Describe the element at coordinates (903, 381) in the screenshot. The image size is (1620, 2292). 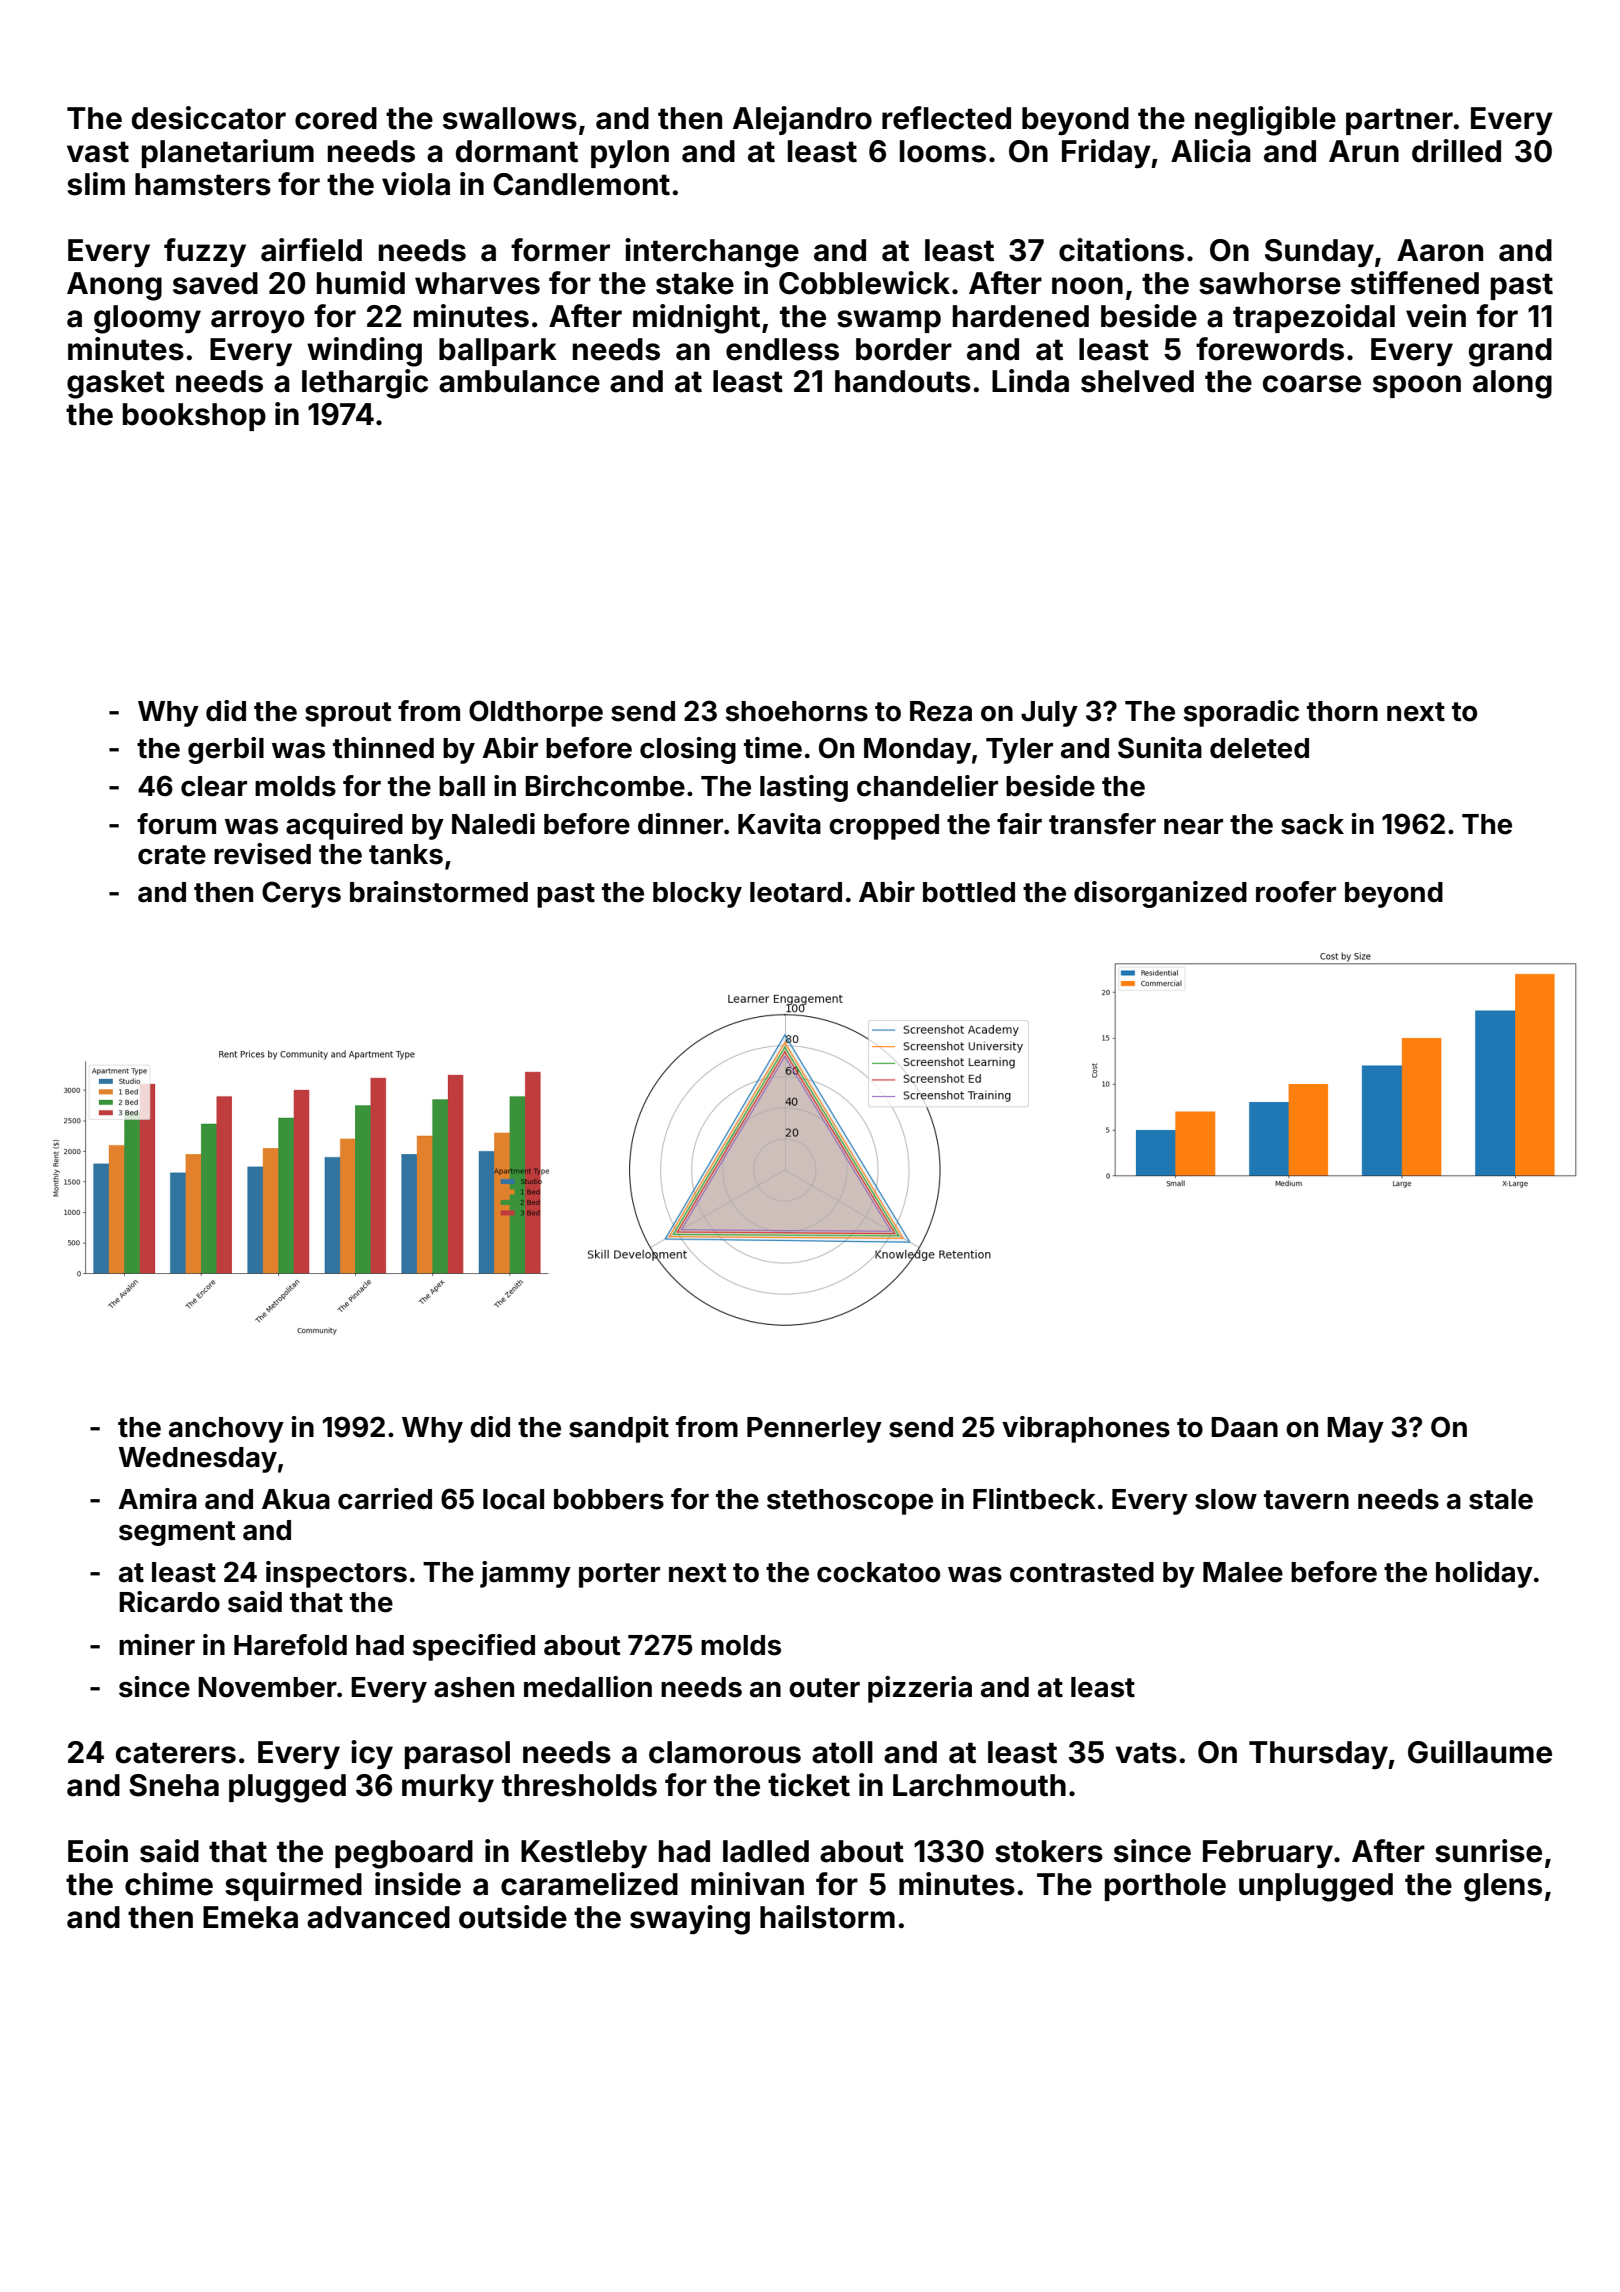
I see `handouts` at that location.
